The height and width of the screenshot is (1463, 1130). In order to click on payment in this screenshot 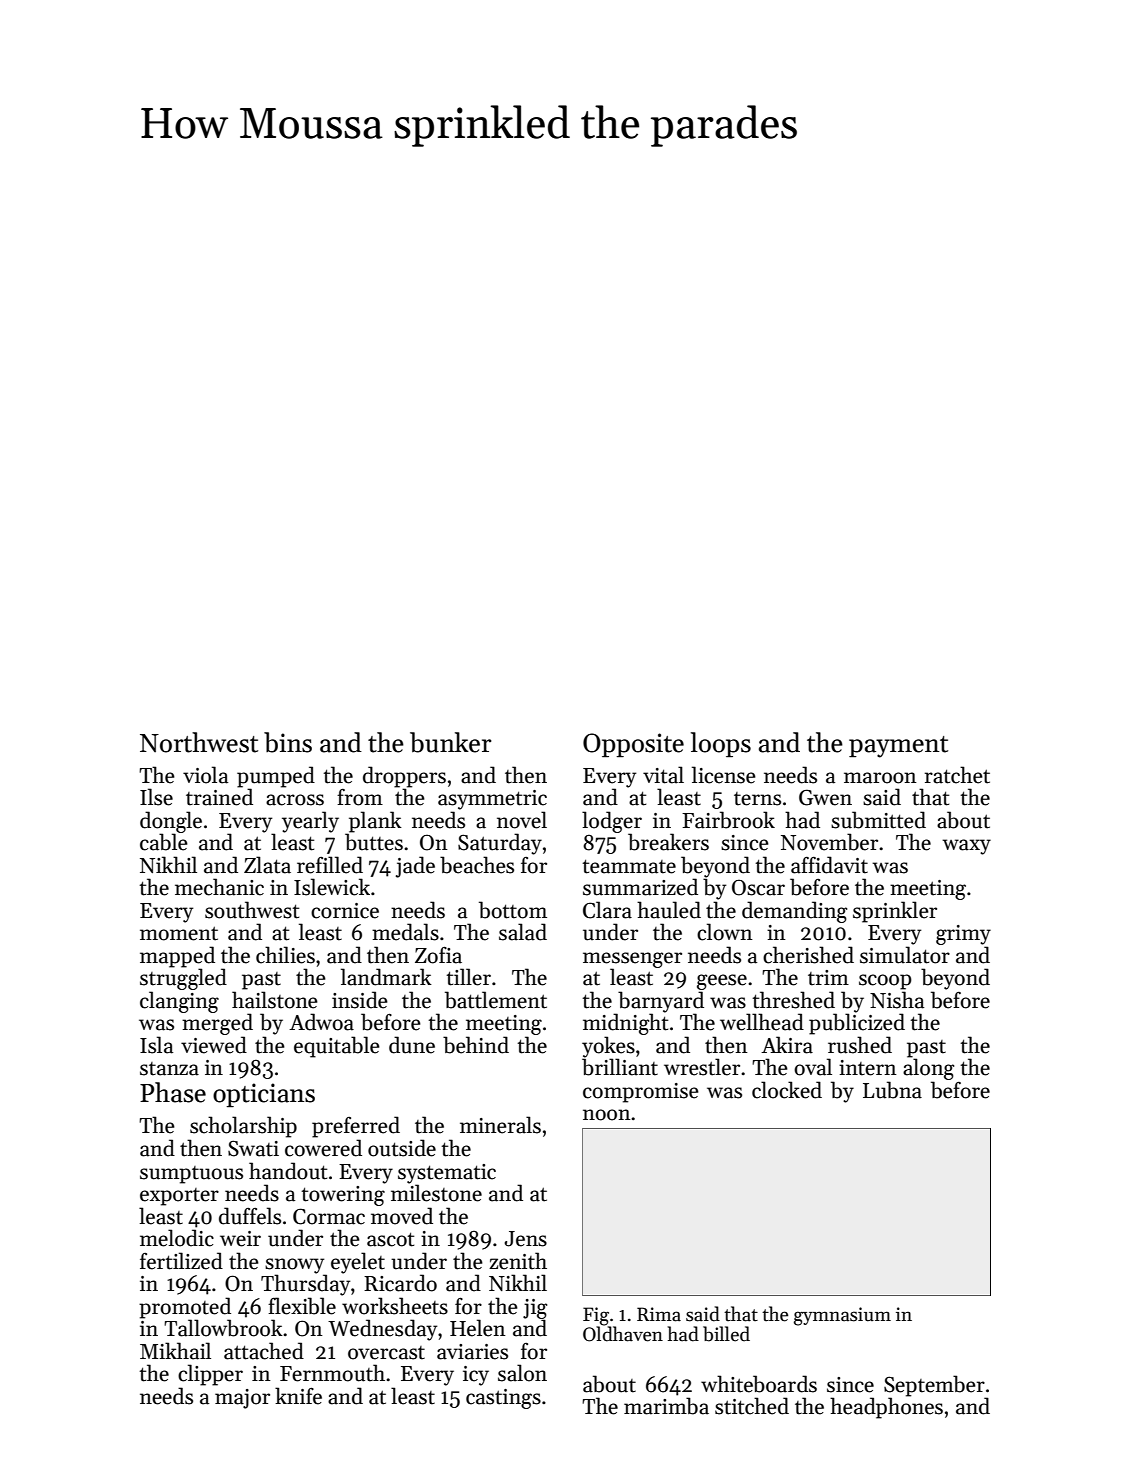, I will do `click(898, 747)`.
